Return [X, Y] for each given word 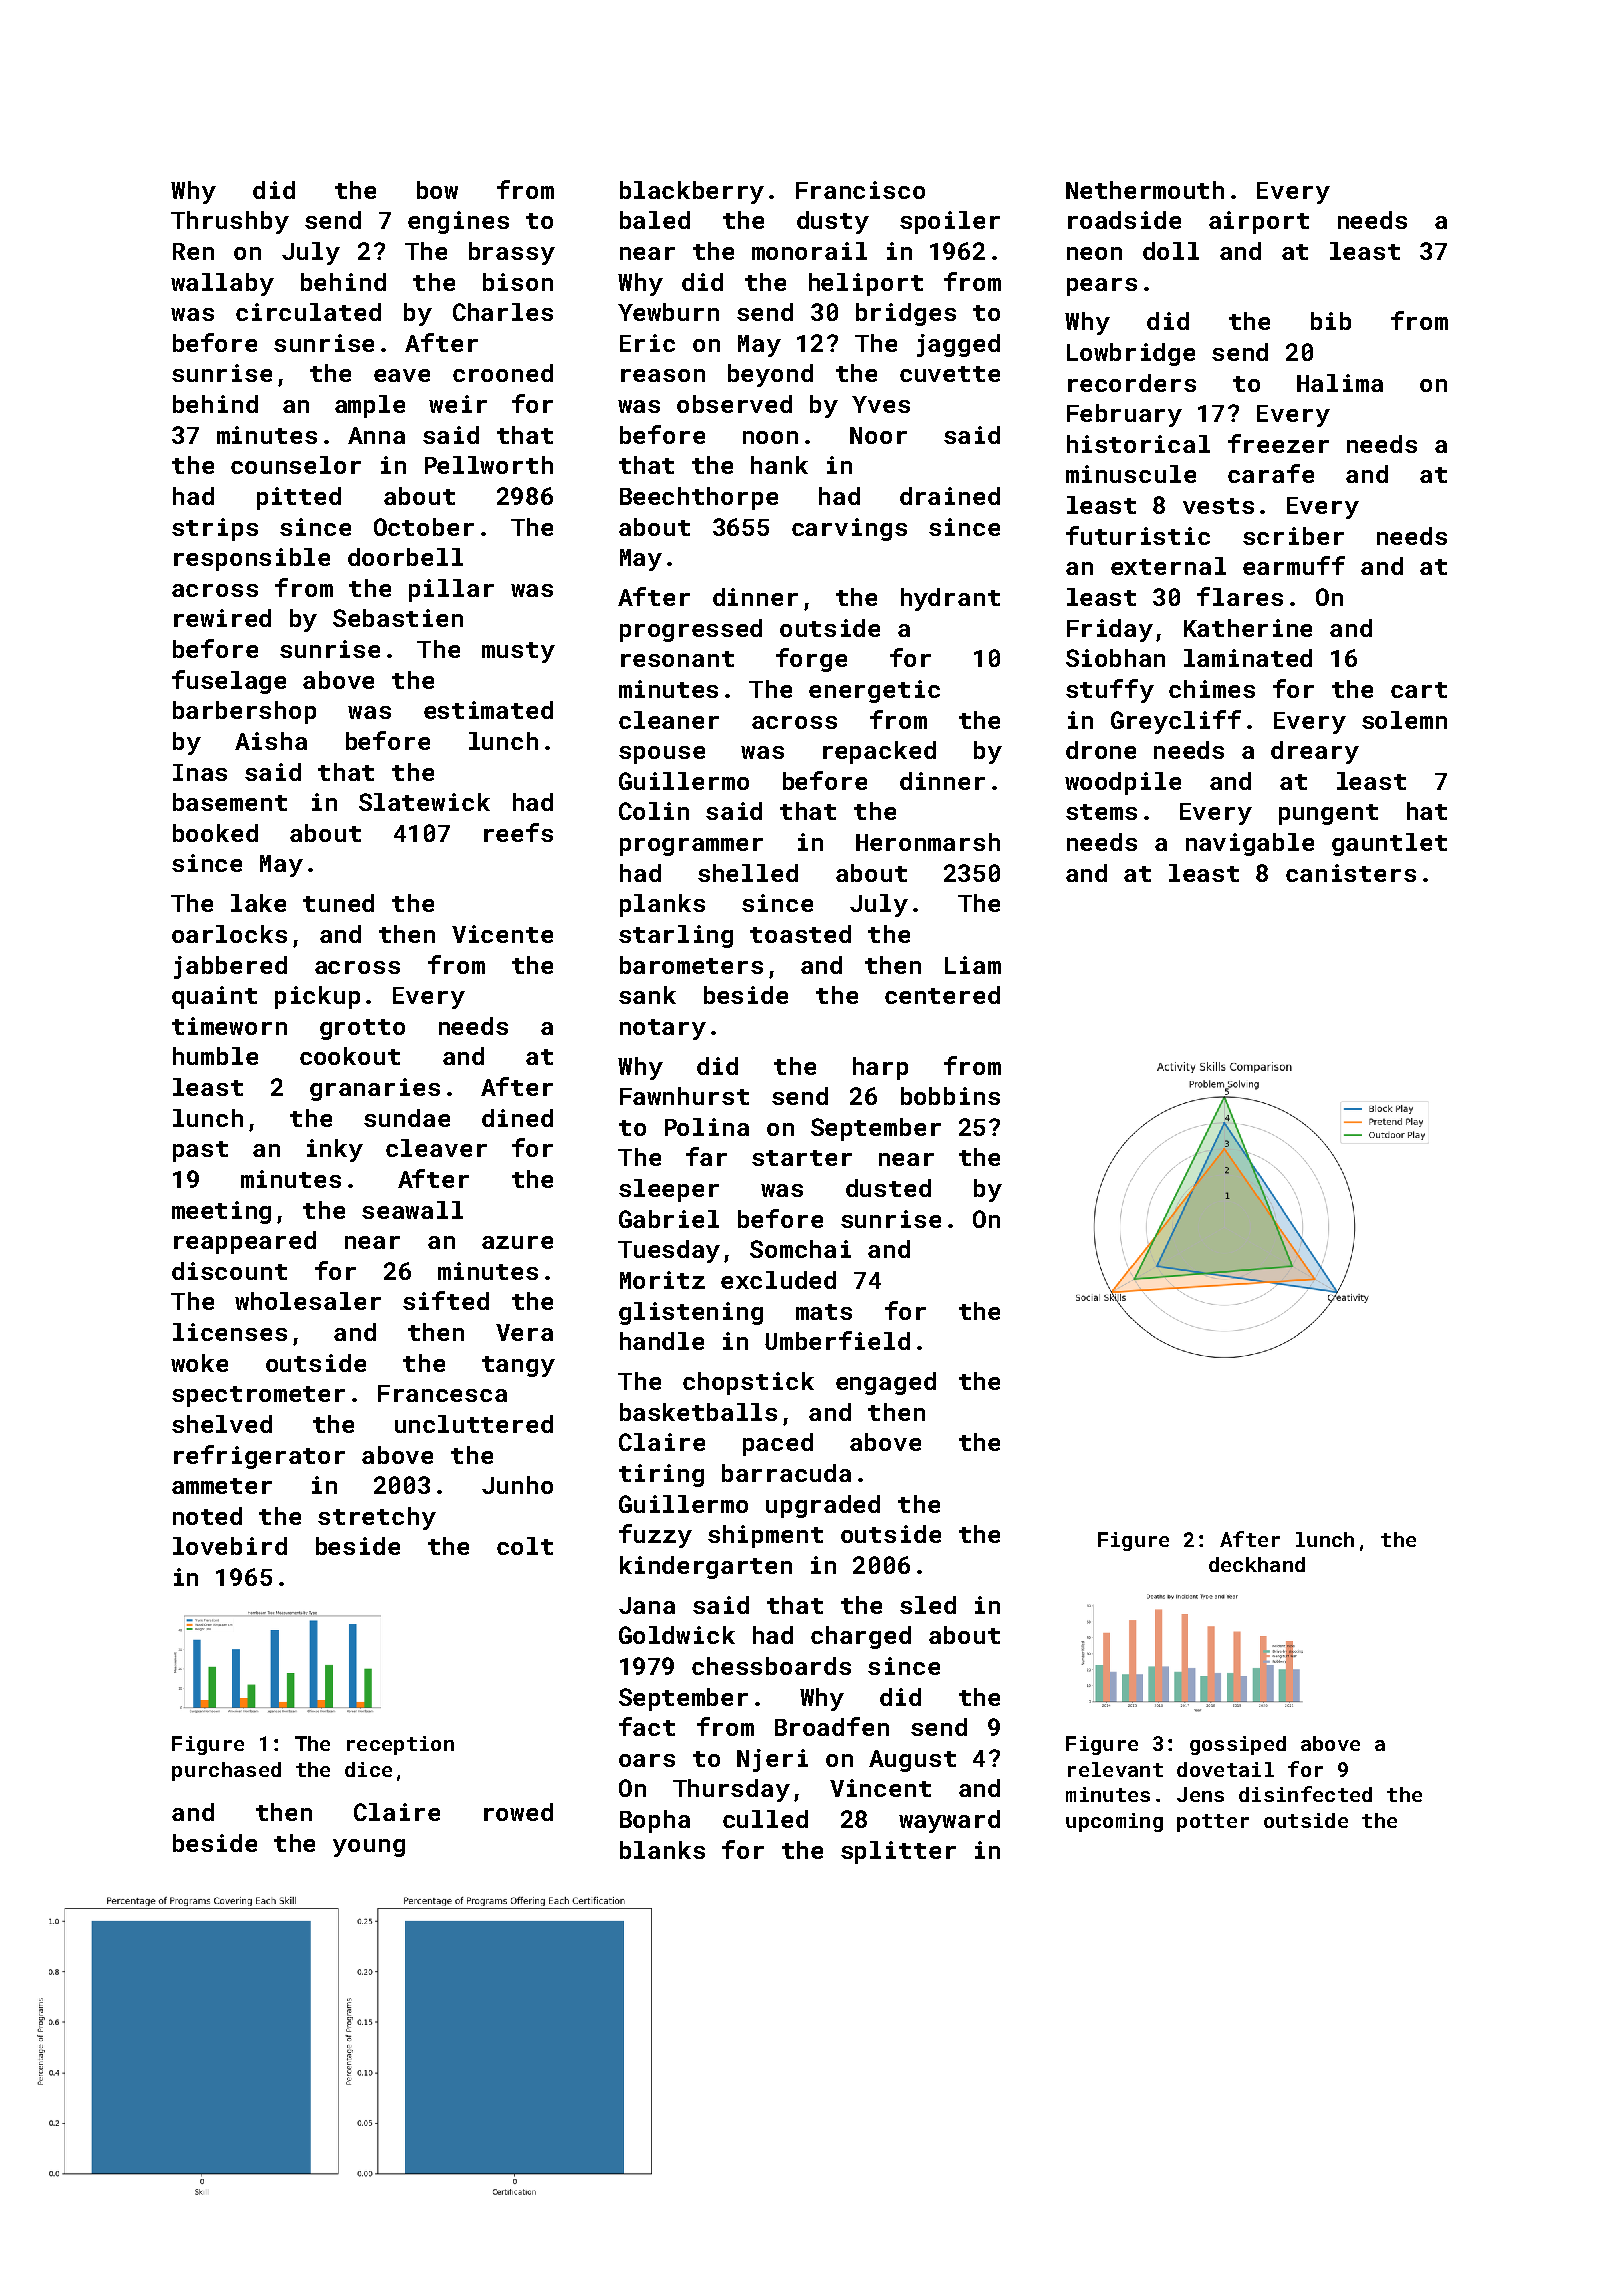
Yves [881, 404]
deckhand [1257, 1564]
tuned [338, 903]
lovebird [230, 1546]
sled [928, 1605]
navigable [1250, 844]
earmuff [1294, 565]
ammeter [222, 1486]
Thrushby [230, 222]
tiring [661, 1475]
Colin [654, 811]
